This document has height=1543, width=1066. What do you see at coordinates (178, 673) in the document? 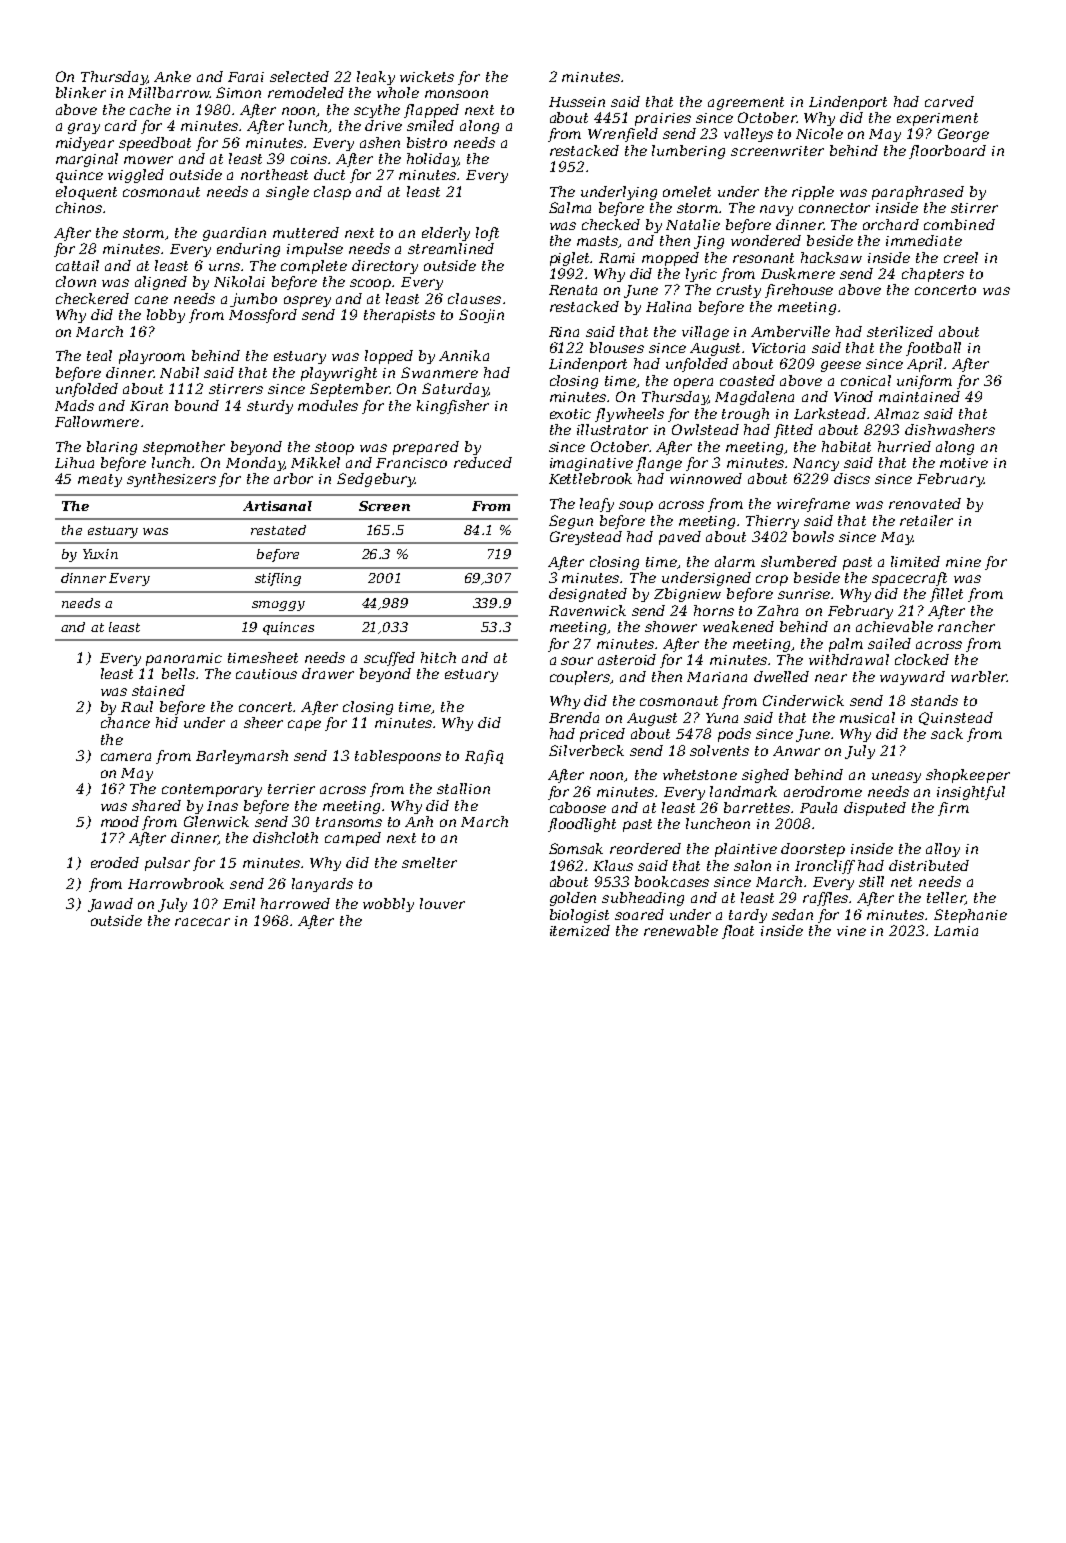
I see `bells` at bounding box center [178, 673].
